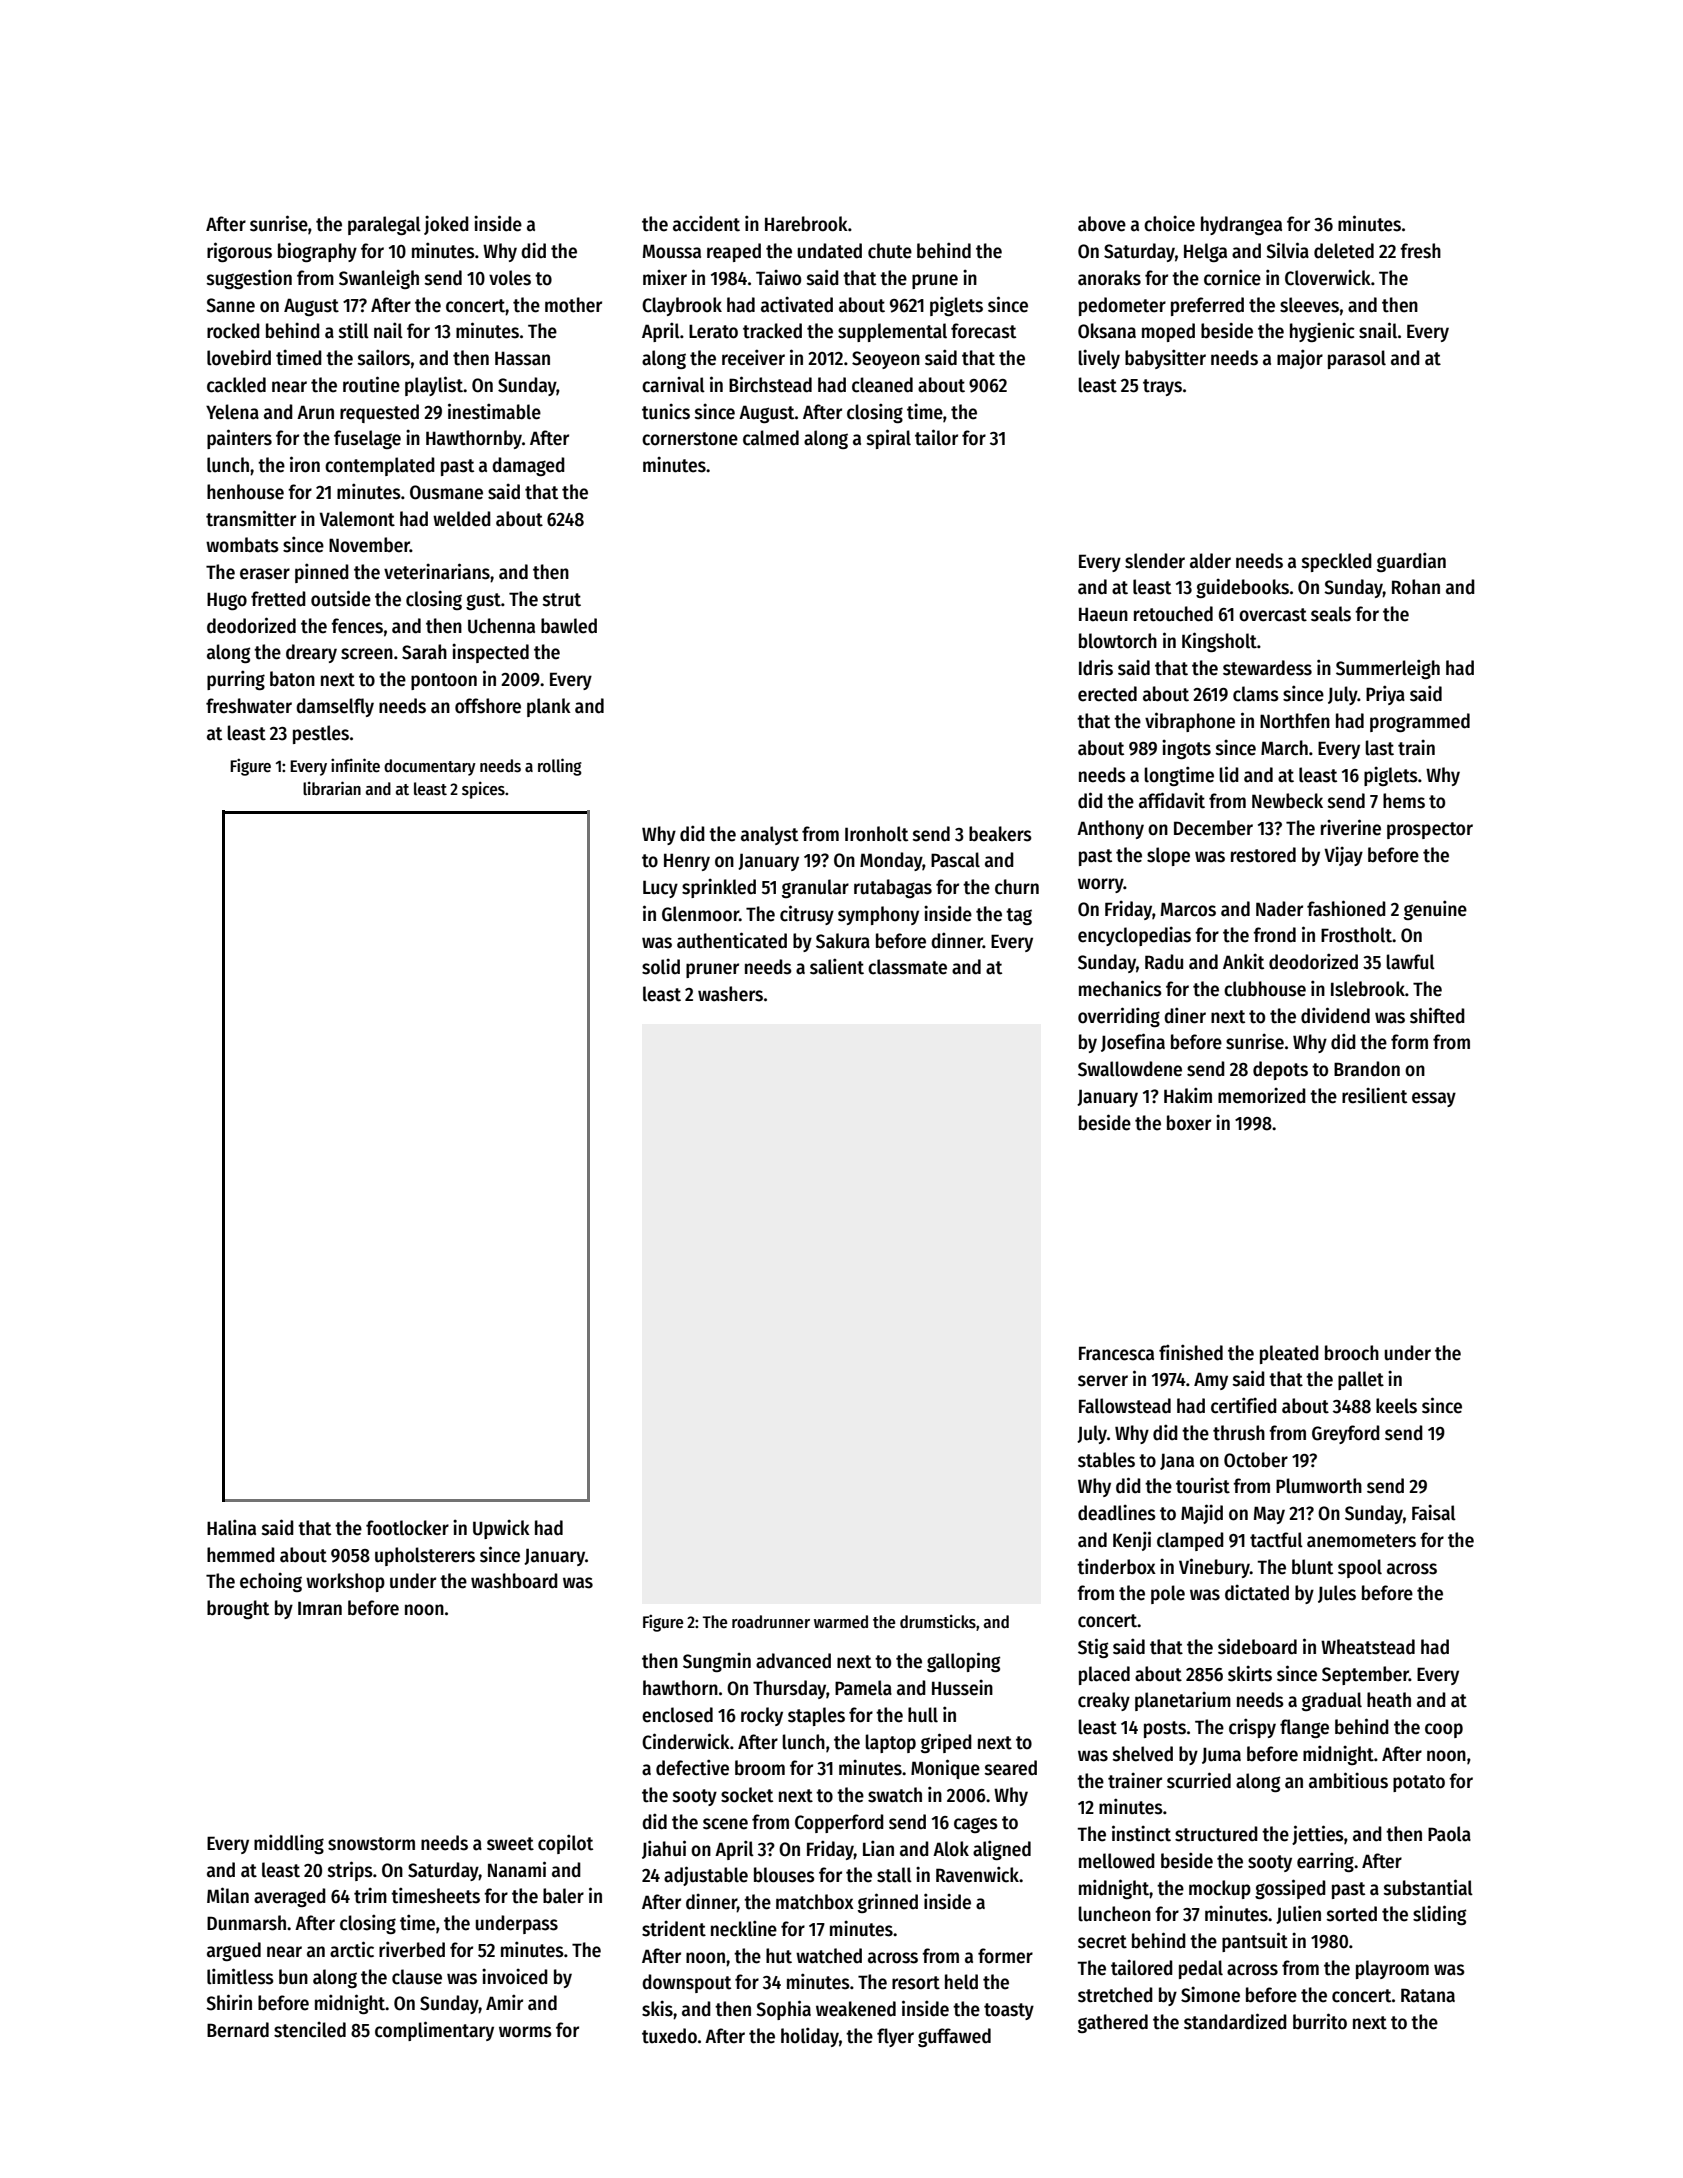 This image has width=1683, height=2178. I want to click on paralegal, so click(384, 225).
